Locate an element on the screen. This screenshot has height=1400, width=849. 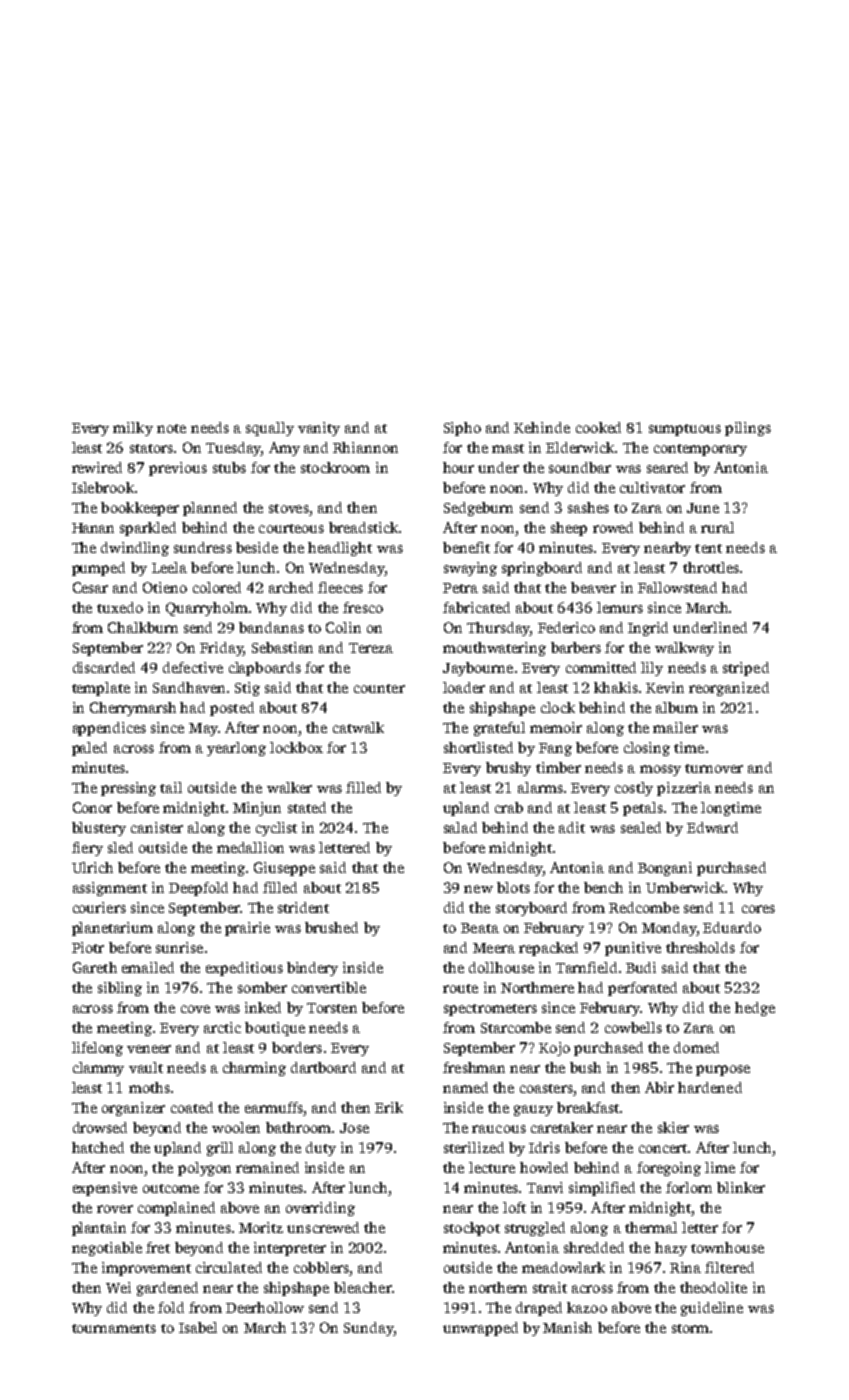
previous is located at coordinates (178, 469).
